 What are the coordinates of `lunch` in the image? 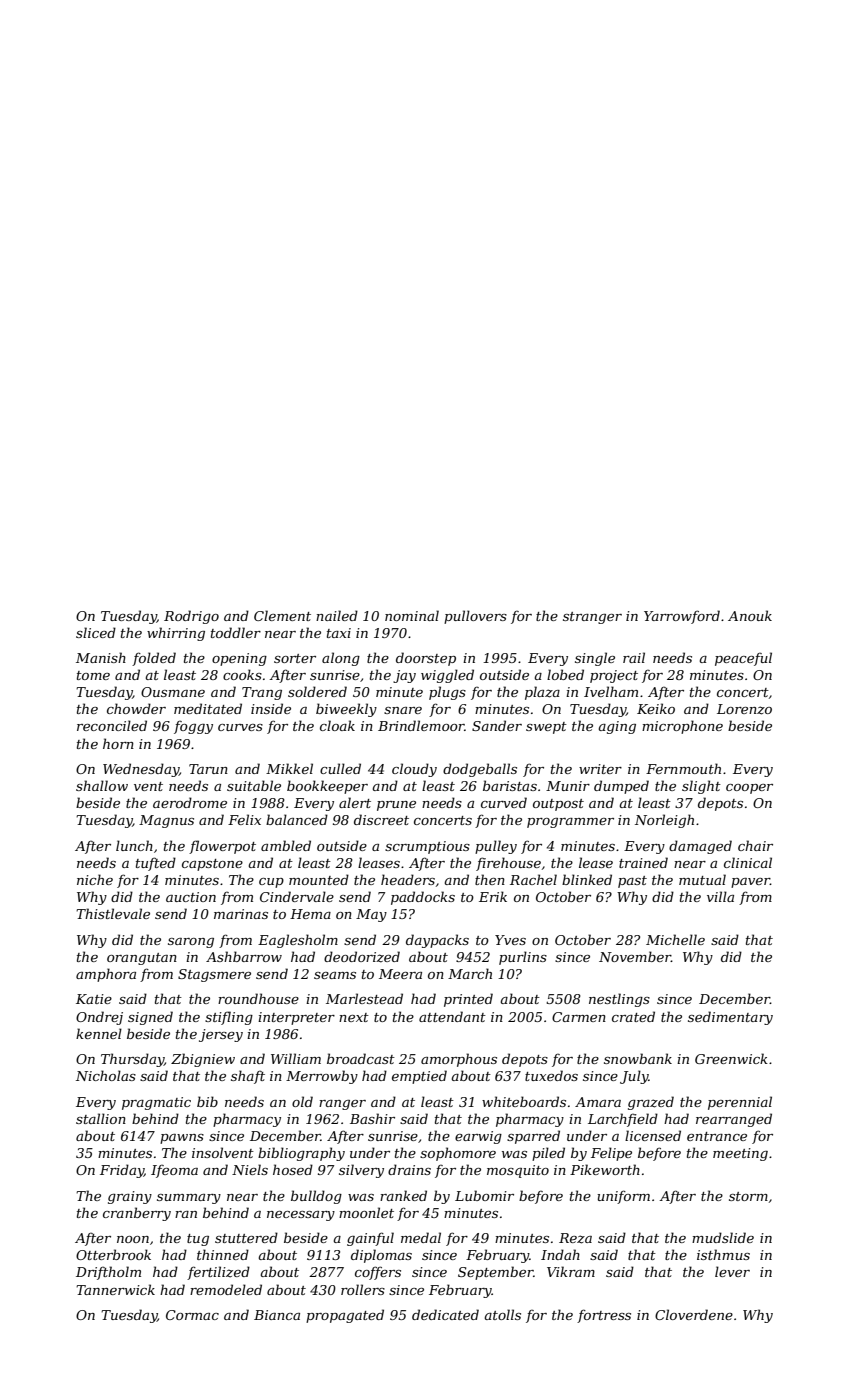 It's located at (134, 845).
